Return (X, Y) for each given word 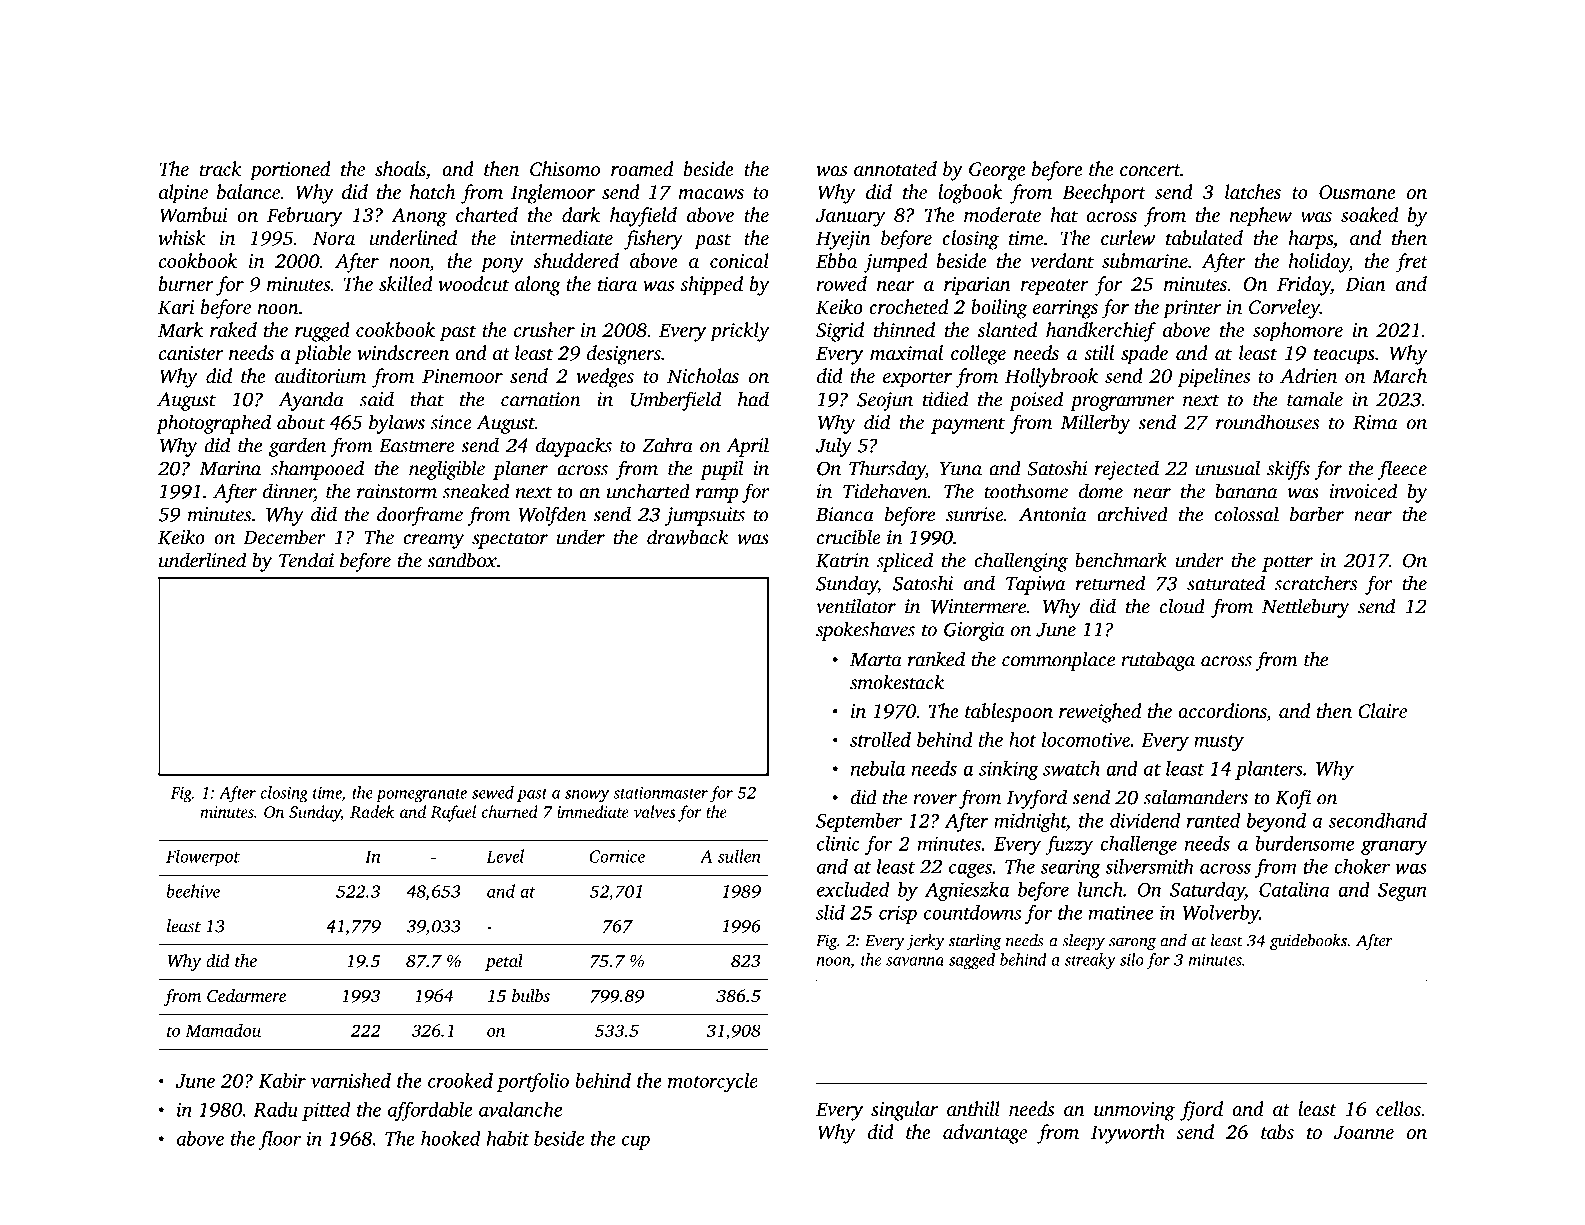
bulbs (531, 995)
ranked (936, 659)
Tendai (306, 560)
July (834, 447)
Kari (176, 307)
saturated (1226, 583)
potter (1287, 563)
